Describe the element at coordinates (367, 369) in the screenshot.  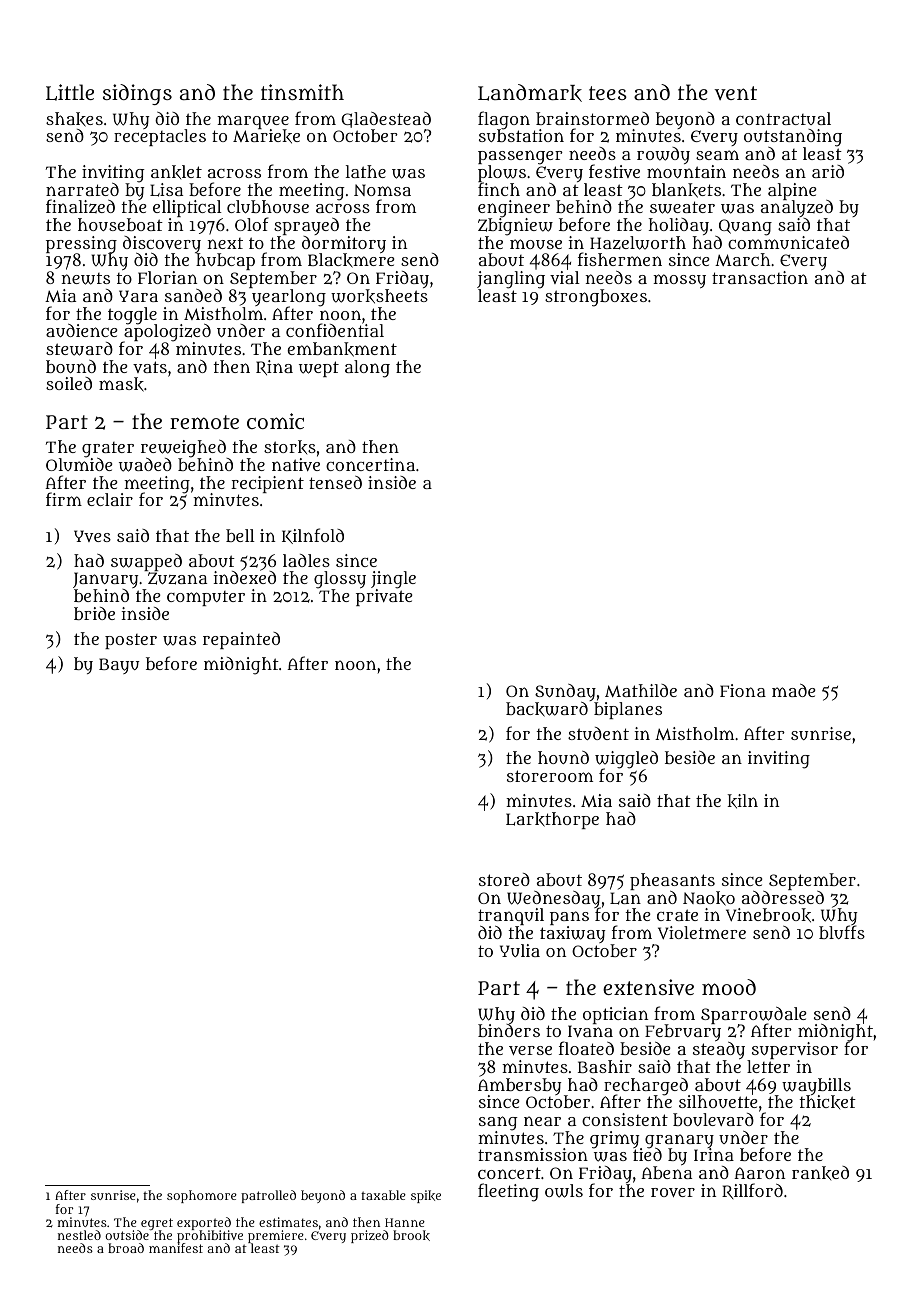
I see `along` at that location.
